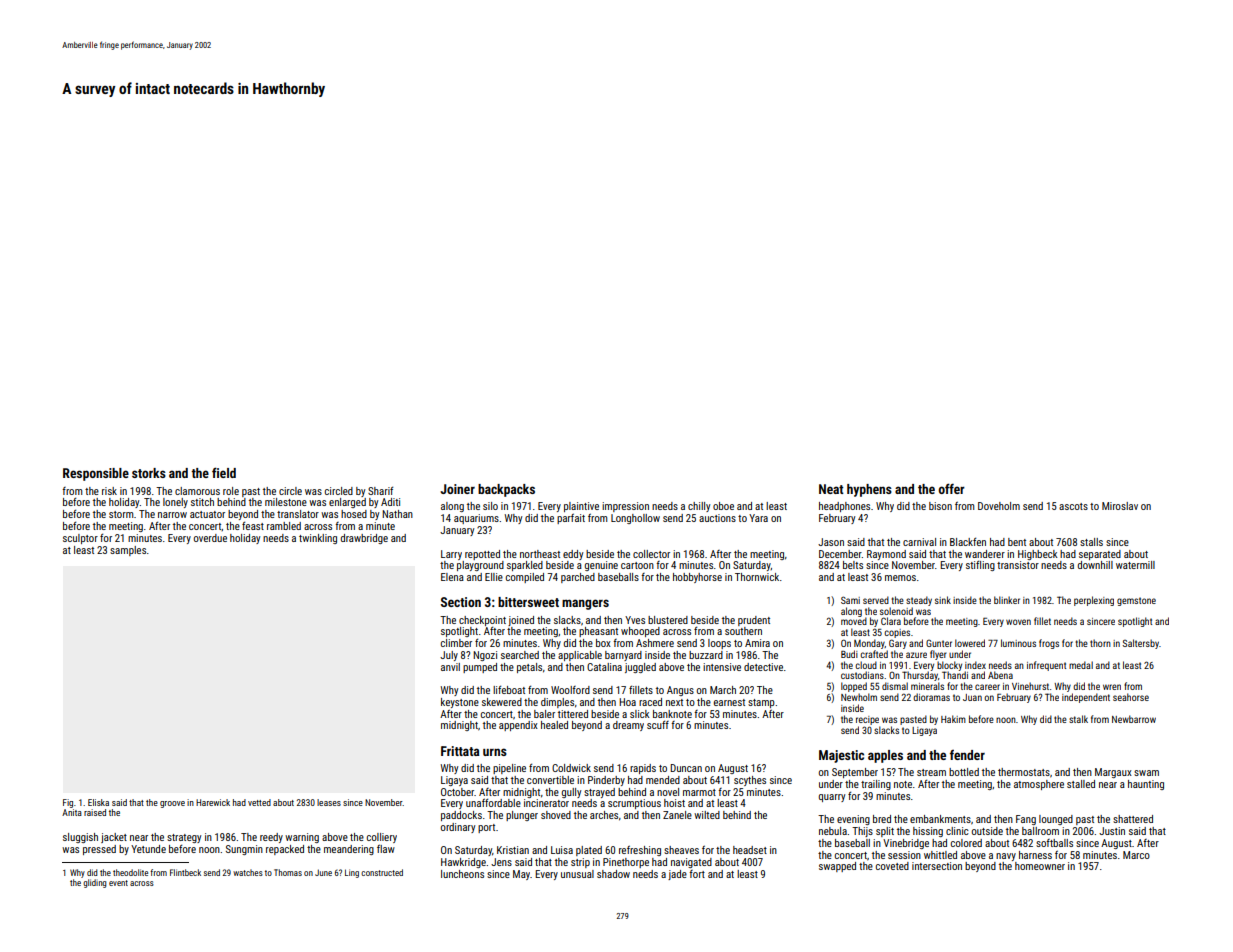 This screenshot has height=952, width=1233. Describe the element at coordinates (761, 703) in the screenshot. I see `stamp` at that location.
